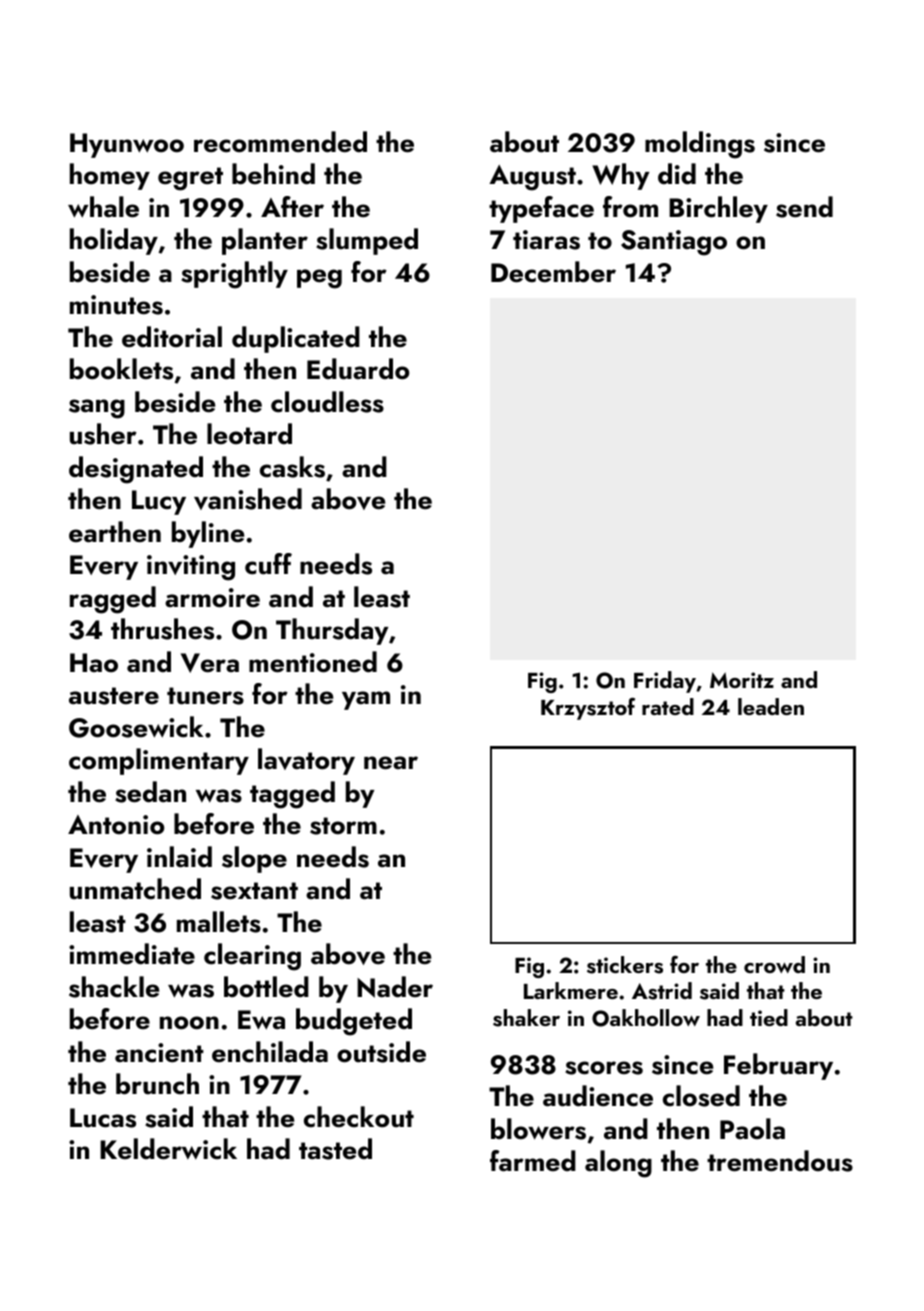  What do you see at coordinates (113, 600) in the screenshot?
I see `ragged` at bounding box center [113, 600].
